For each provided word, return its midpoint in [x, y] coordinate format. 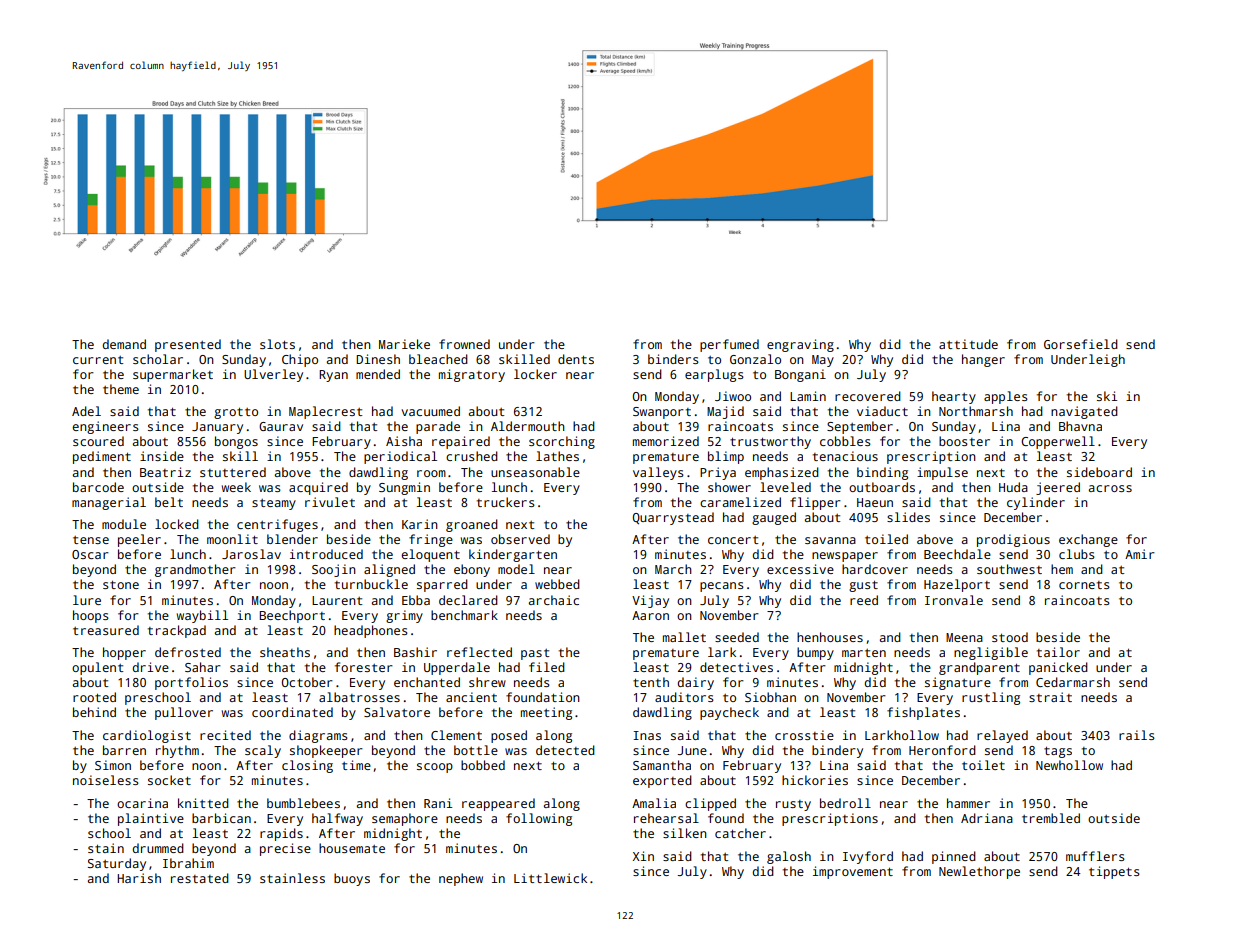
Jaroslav [251, 554]
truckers [506, 502]
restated [200, 878]
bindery [837, 751]
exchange [1088, 540]
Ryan [333, 376]
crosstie [804, 735]
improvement [853, 872]
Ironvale [954, 600]
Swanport [662, 413]
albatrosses [359, 697]
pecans [722, 587]
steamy [274, 504]
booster [964, 441]
